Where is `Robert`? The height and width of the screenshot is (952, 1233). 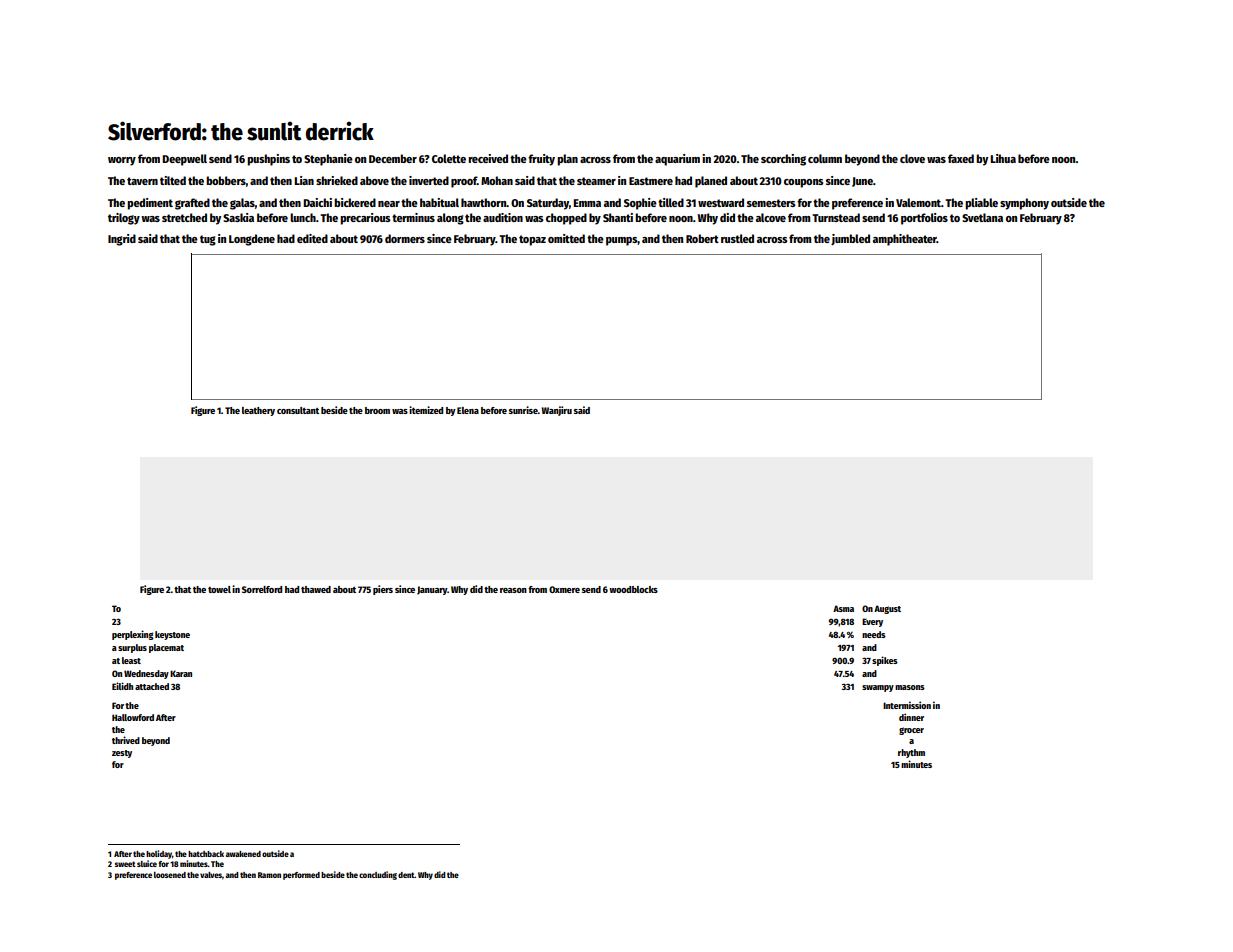 Robert is located at coordinates (702, 238).
